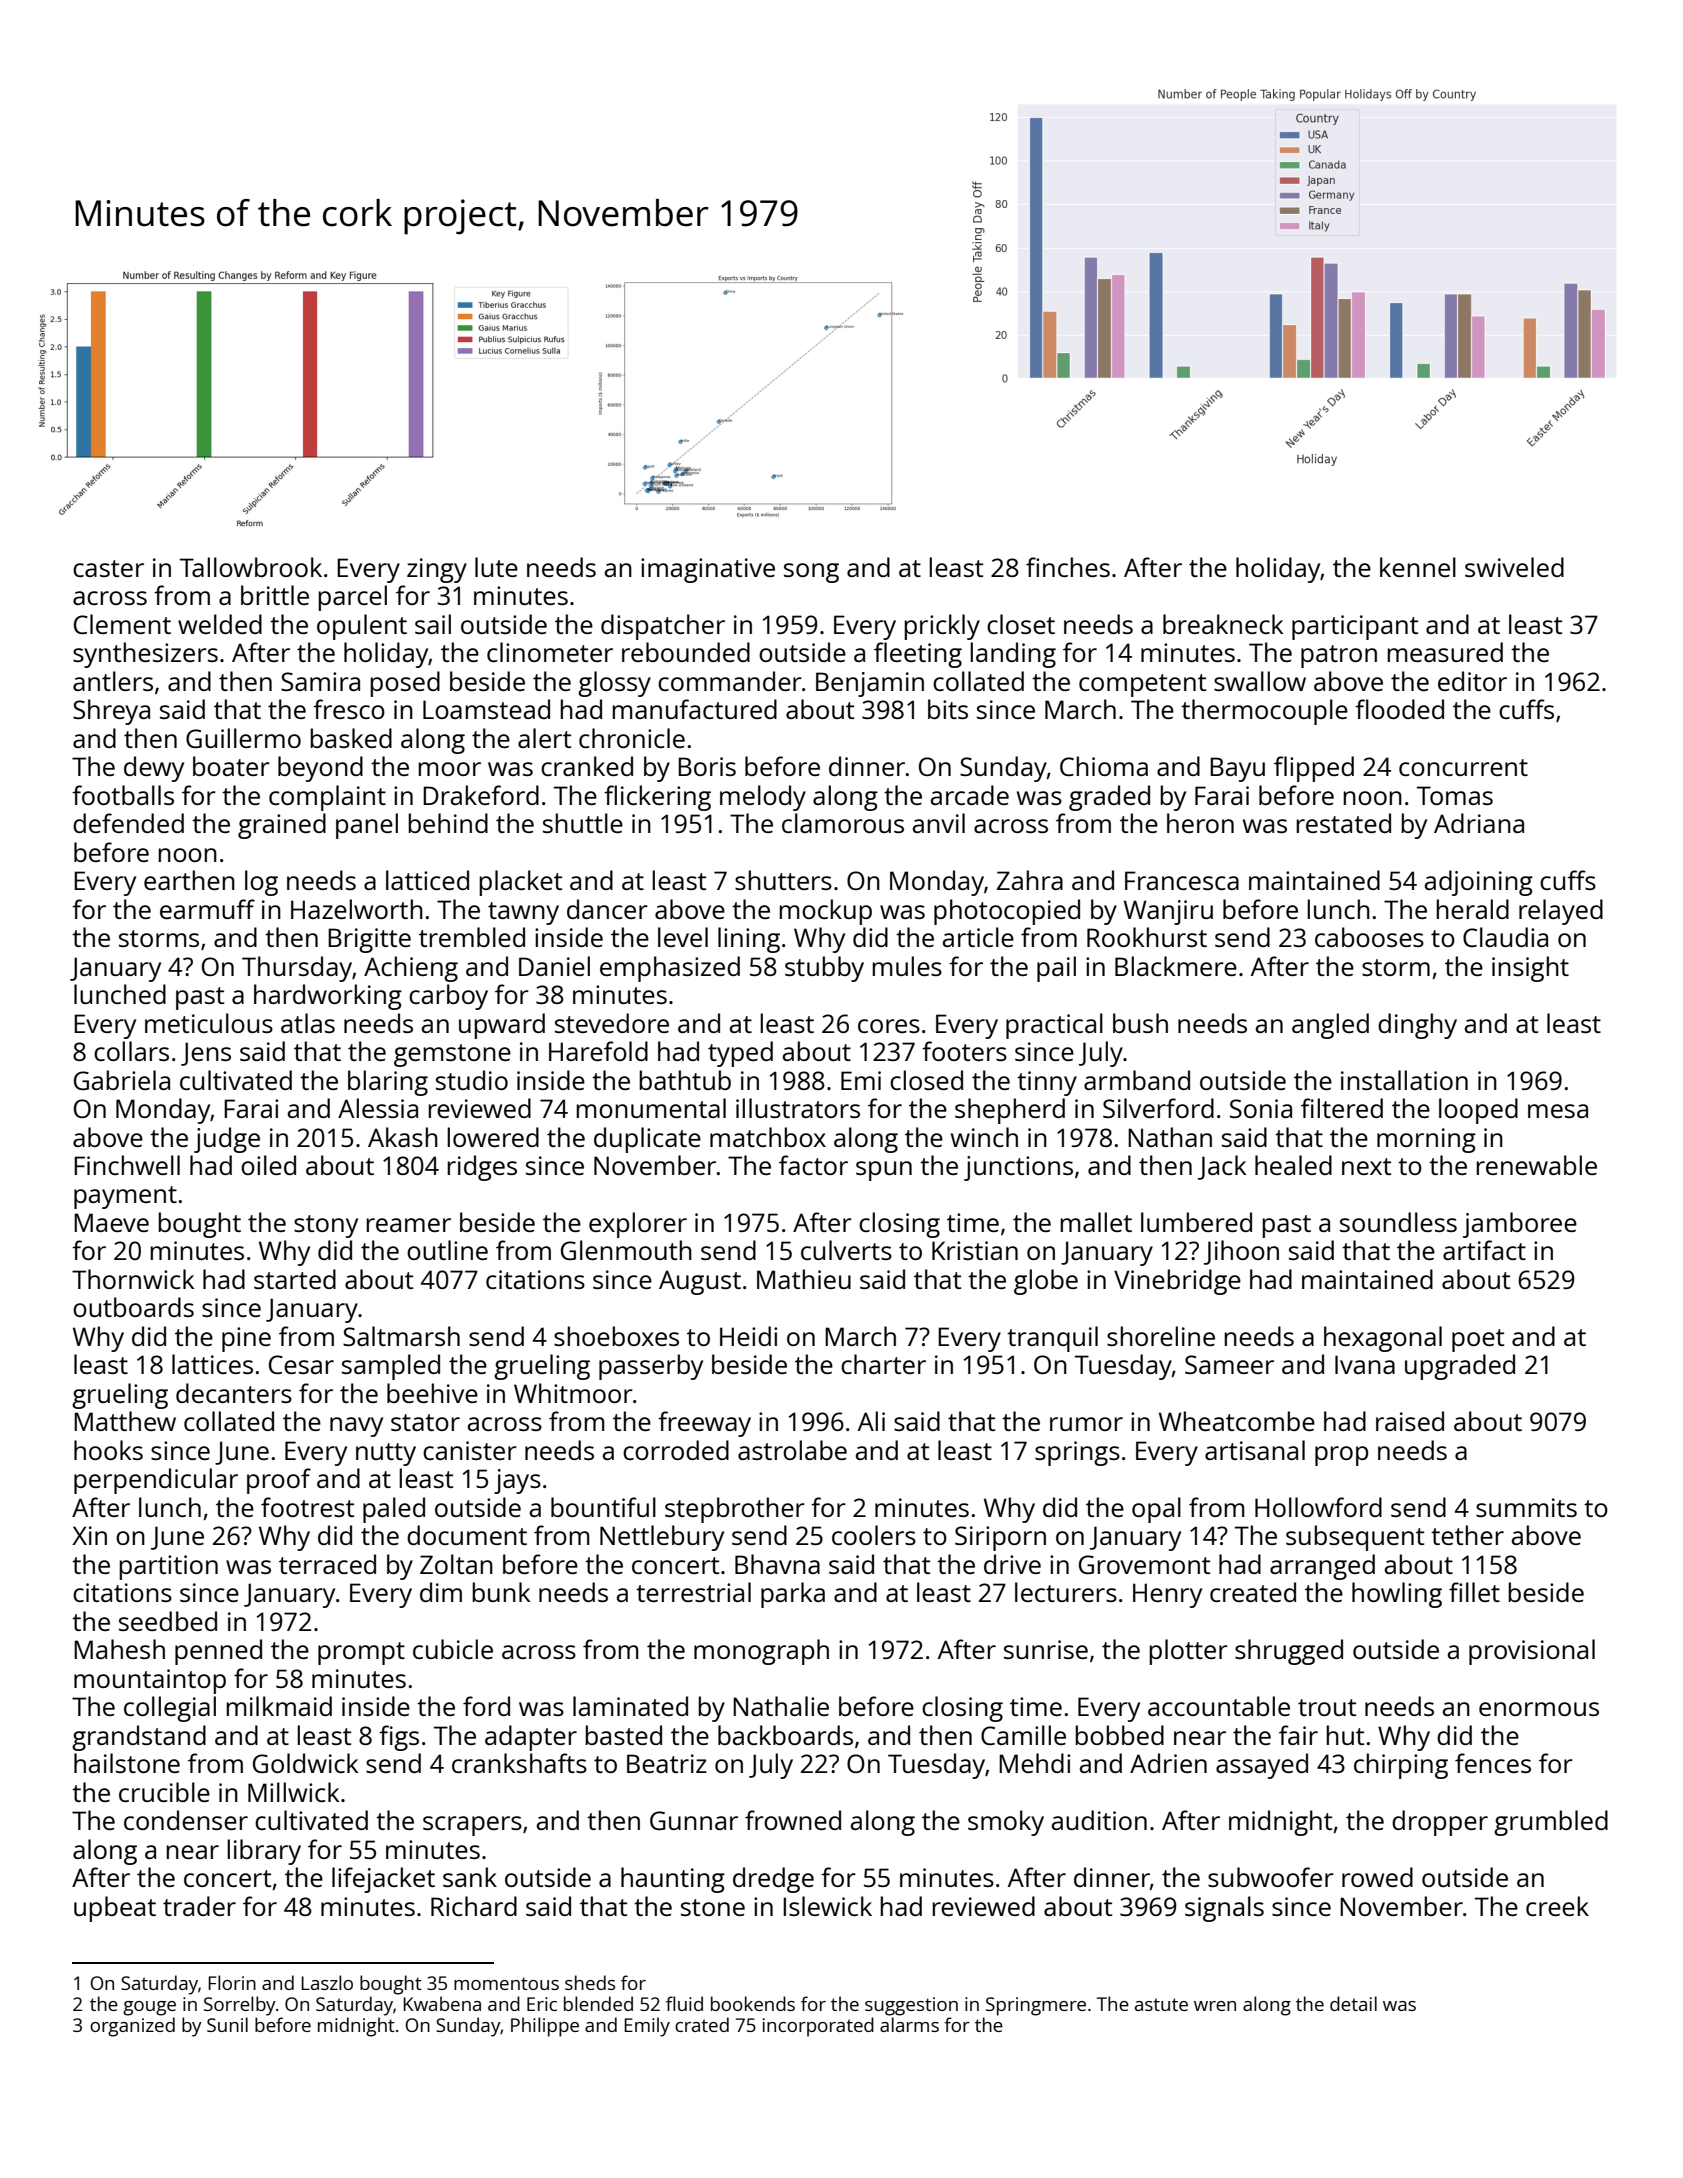 Image resolution: width=1683 pixels, height=2178 pixels. I want to click on studio, so click(472, 1080).
